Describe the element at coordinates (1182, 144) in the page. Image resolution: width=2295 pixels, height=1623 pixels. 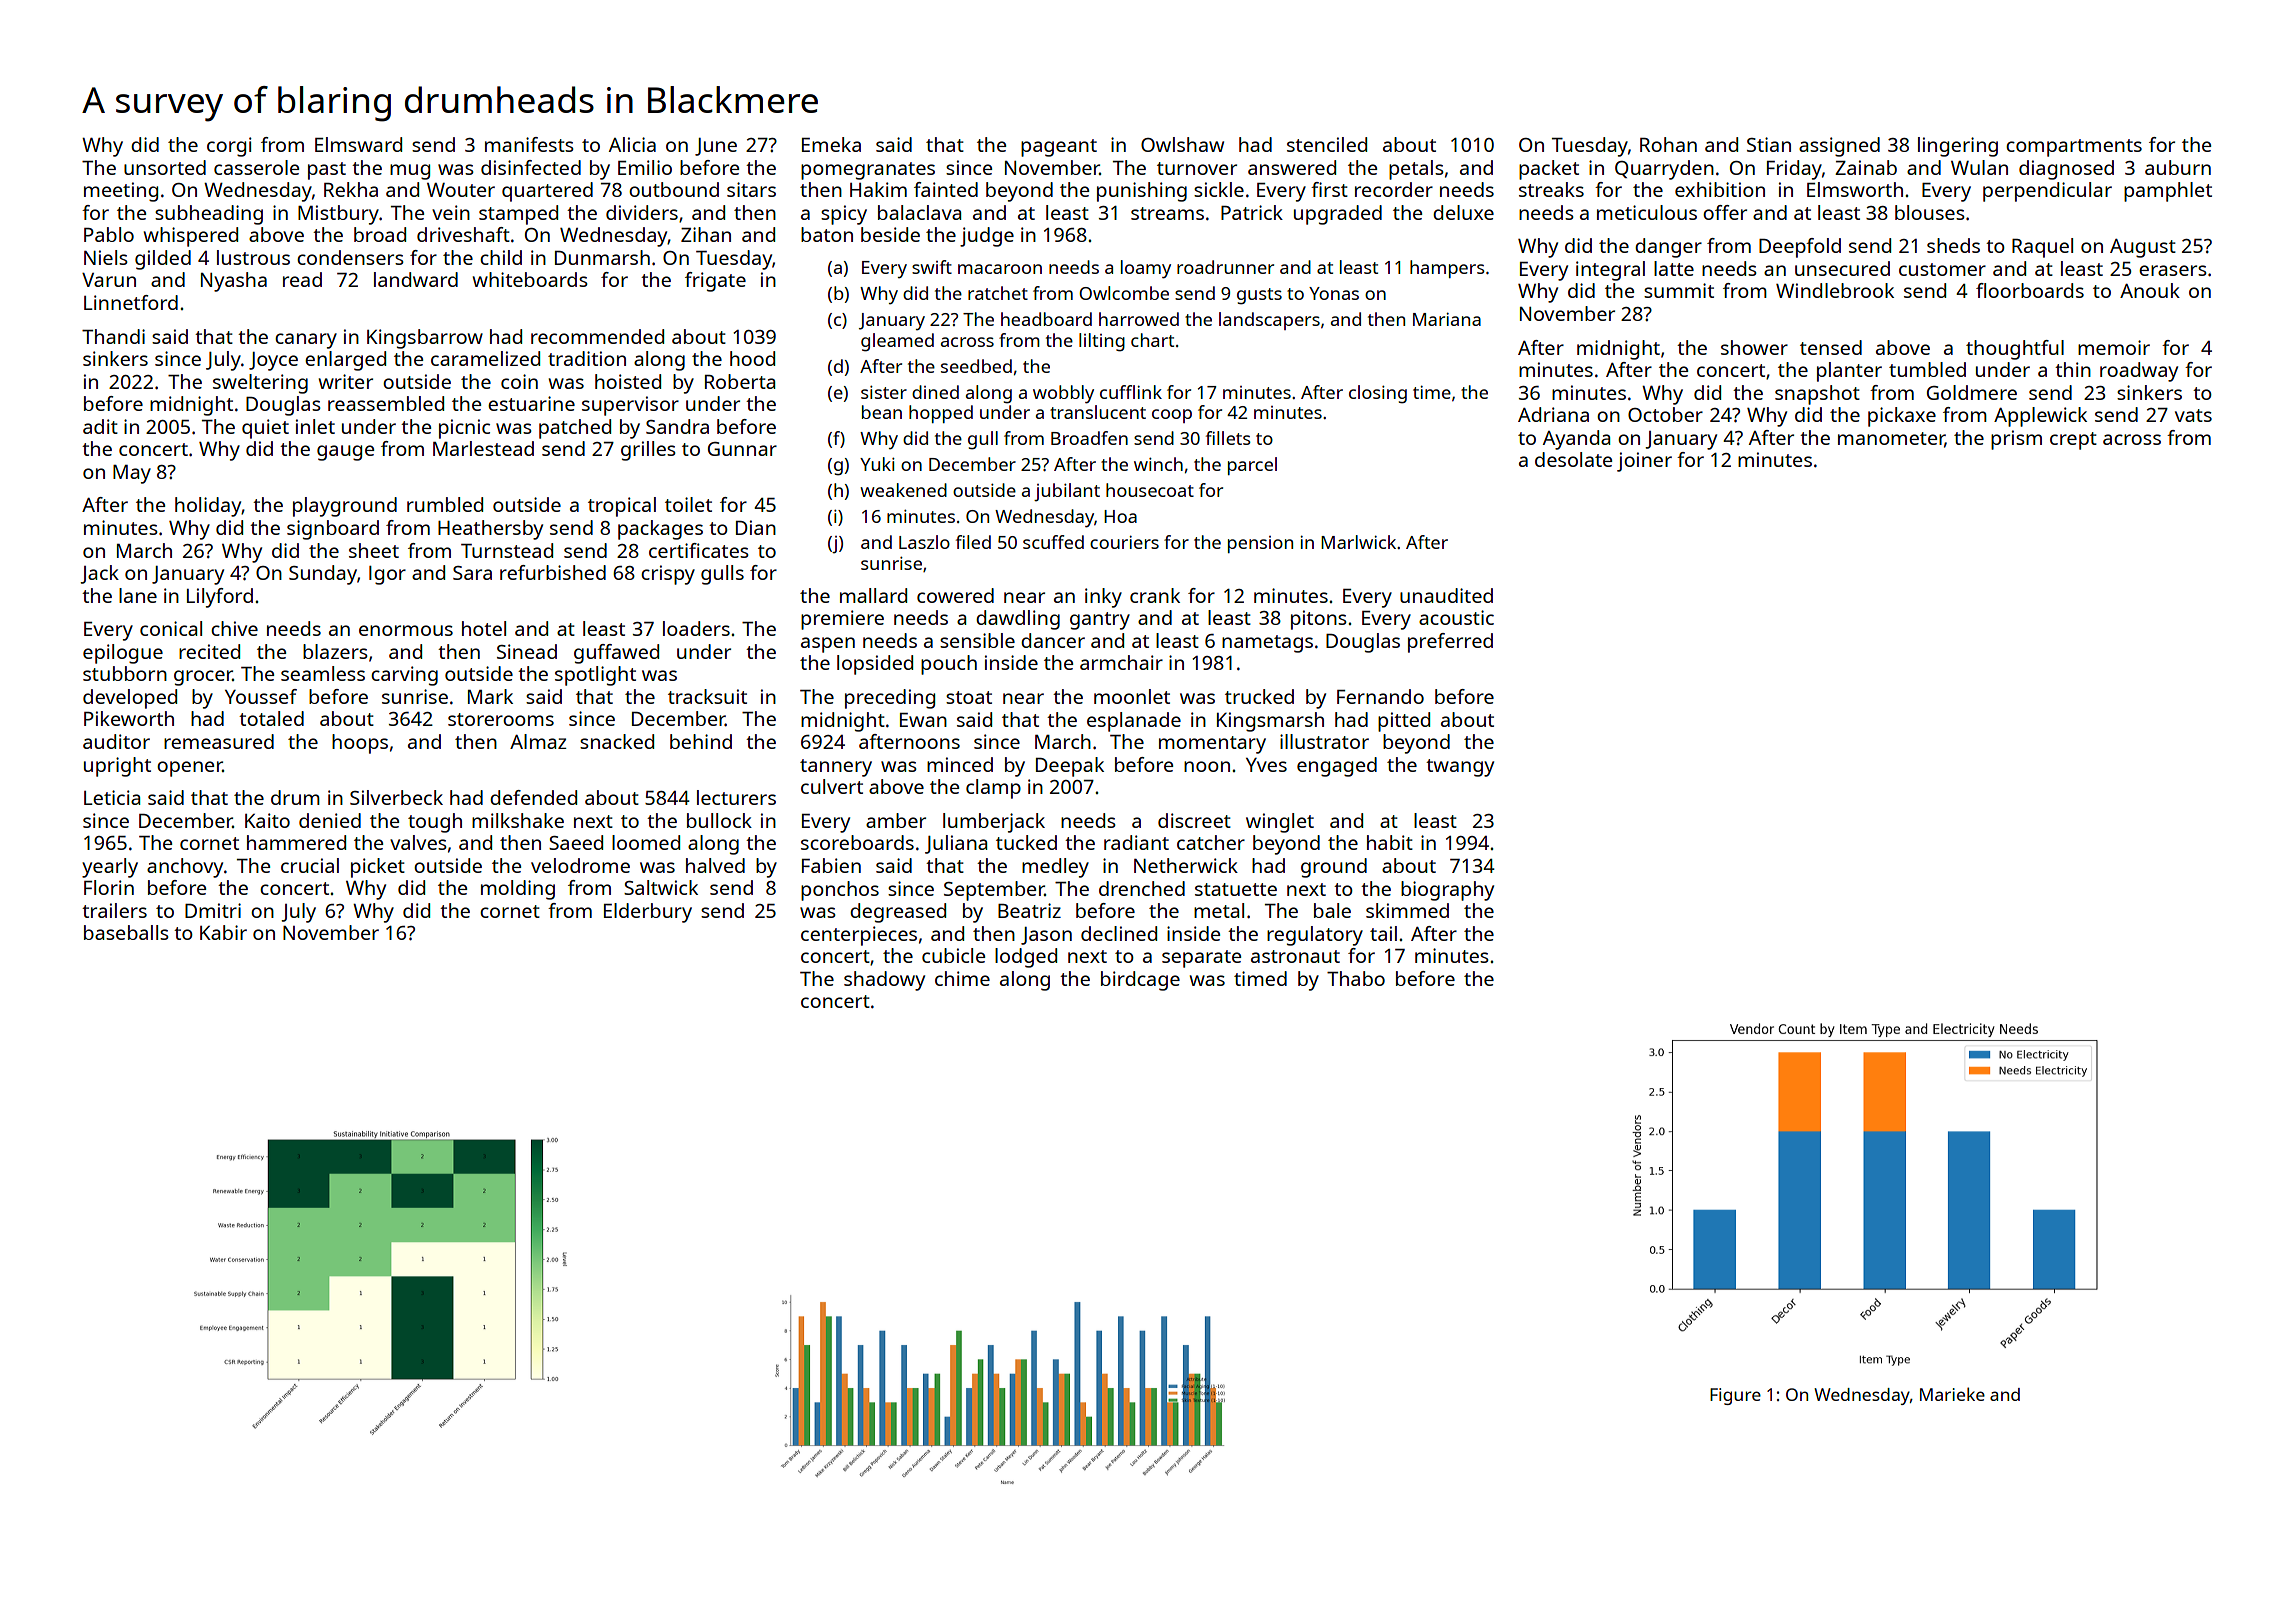
I see `Owlshaw` at that location.
